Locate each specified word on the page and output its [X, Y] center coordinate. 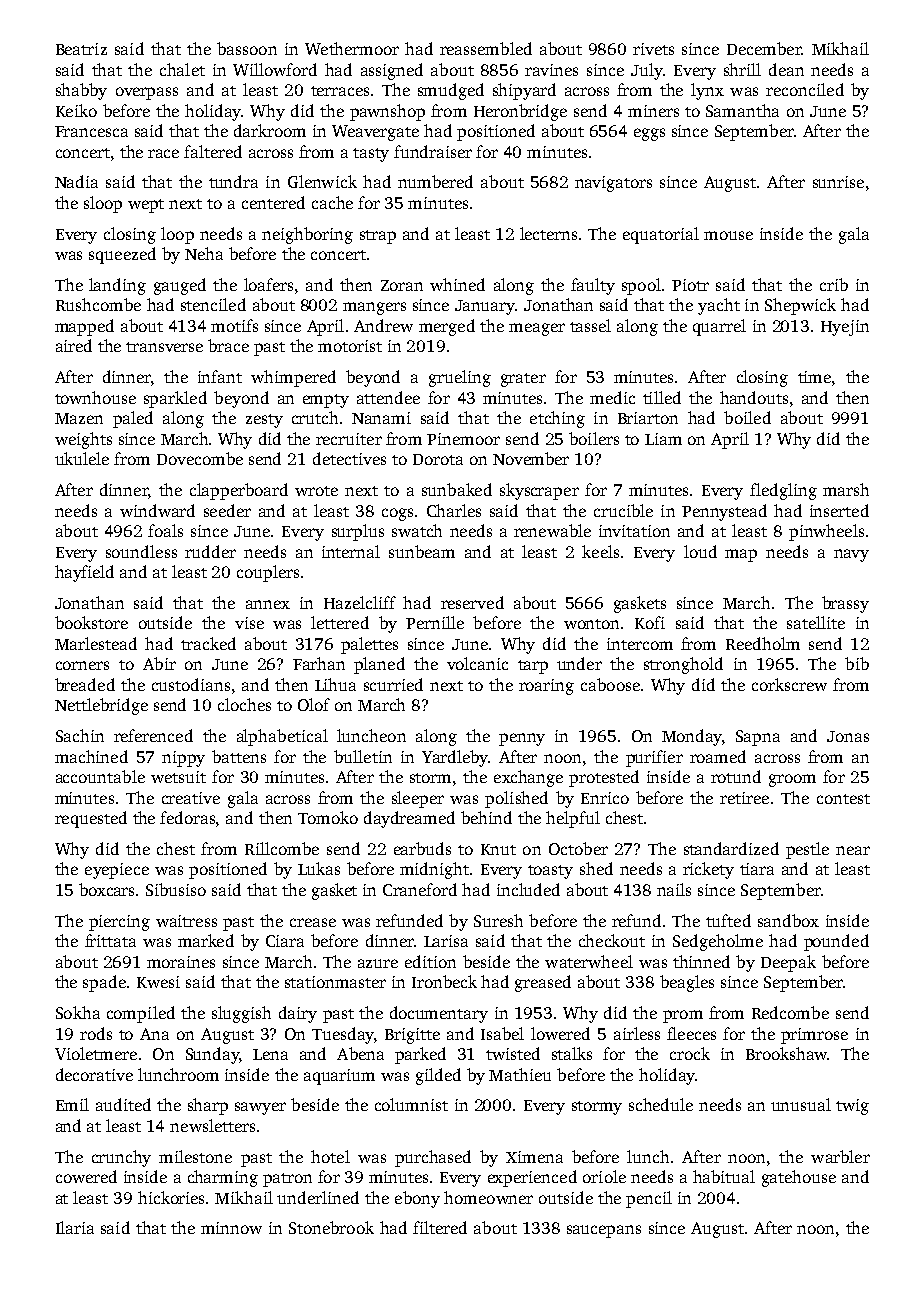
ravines [551, 70]
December [764, 48]
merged [447, 327]
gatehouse [799, 1178]
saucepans [604, 1231]
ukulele [82, 458]
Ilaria [75, 1227]
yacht [719, 306]
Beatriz [81, 49]
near [853, 850]
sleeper [418, 799]
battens [239, 756]
